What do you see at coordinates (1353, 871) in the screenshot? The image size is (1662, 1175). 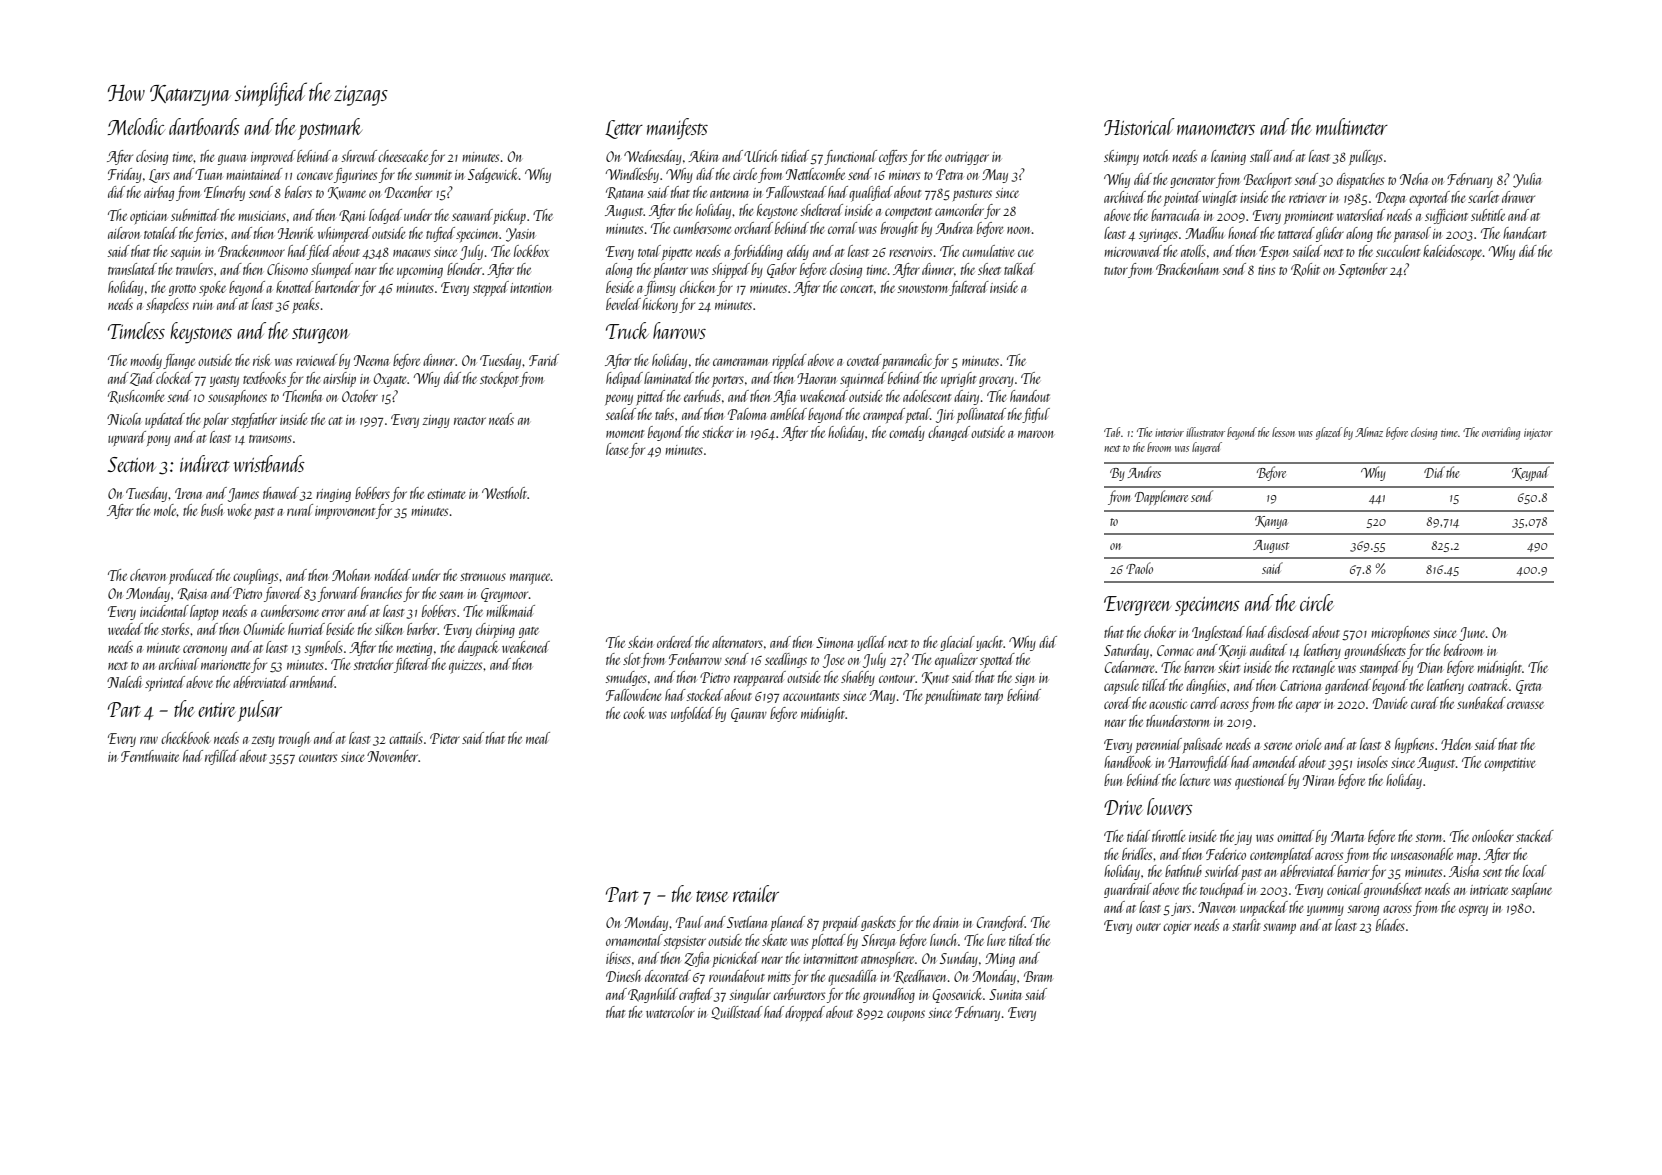 I see `barrier` at bounding box center [1353, 871].
